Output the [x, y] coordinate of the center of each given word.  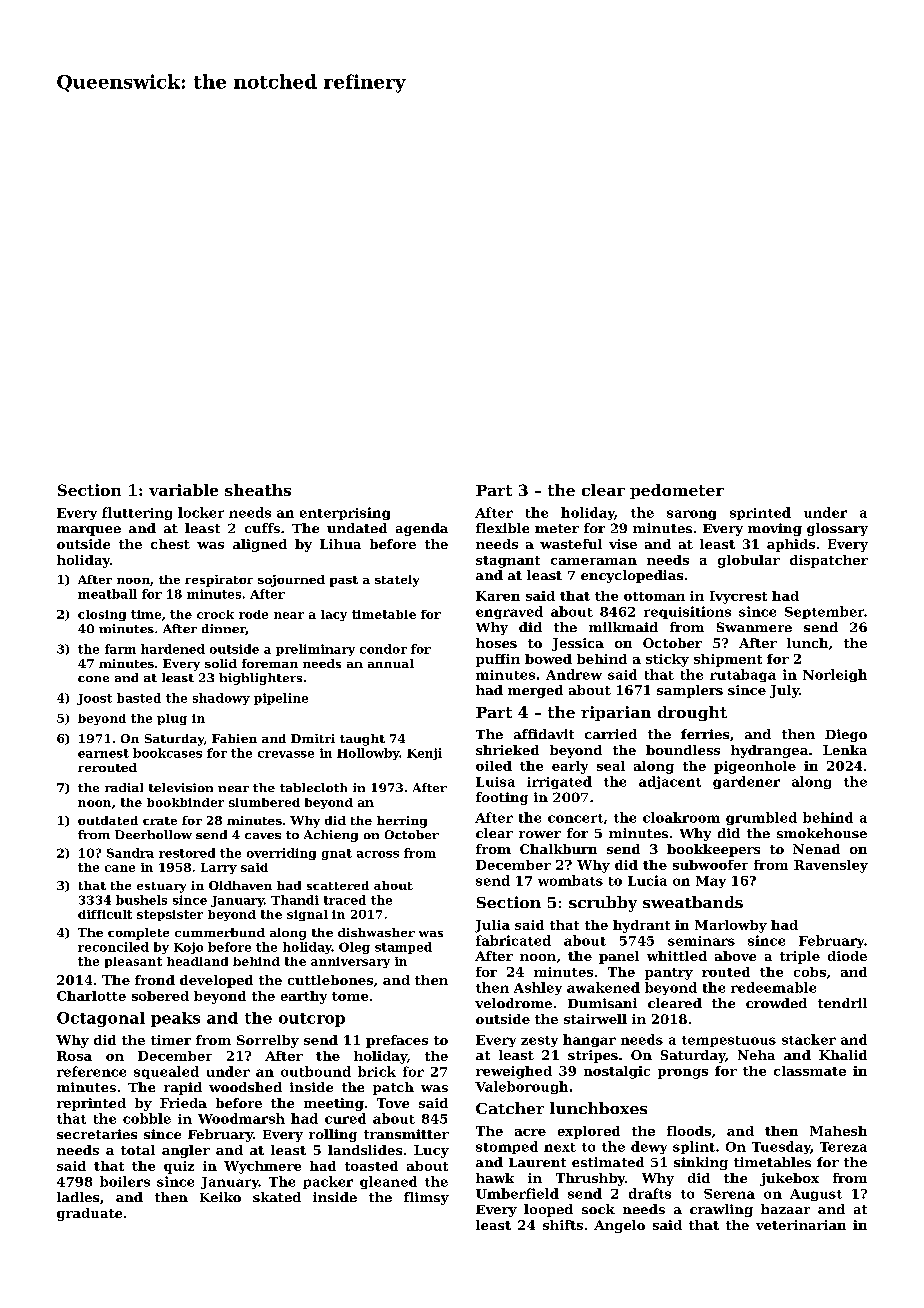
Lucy [431, 1151]
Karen [498, 596]
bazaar [785, 1209]
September [824, 612]
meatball [107, 594]
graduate [89, 1214]
